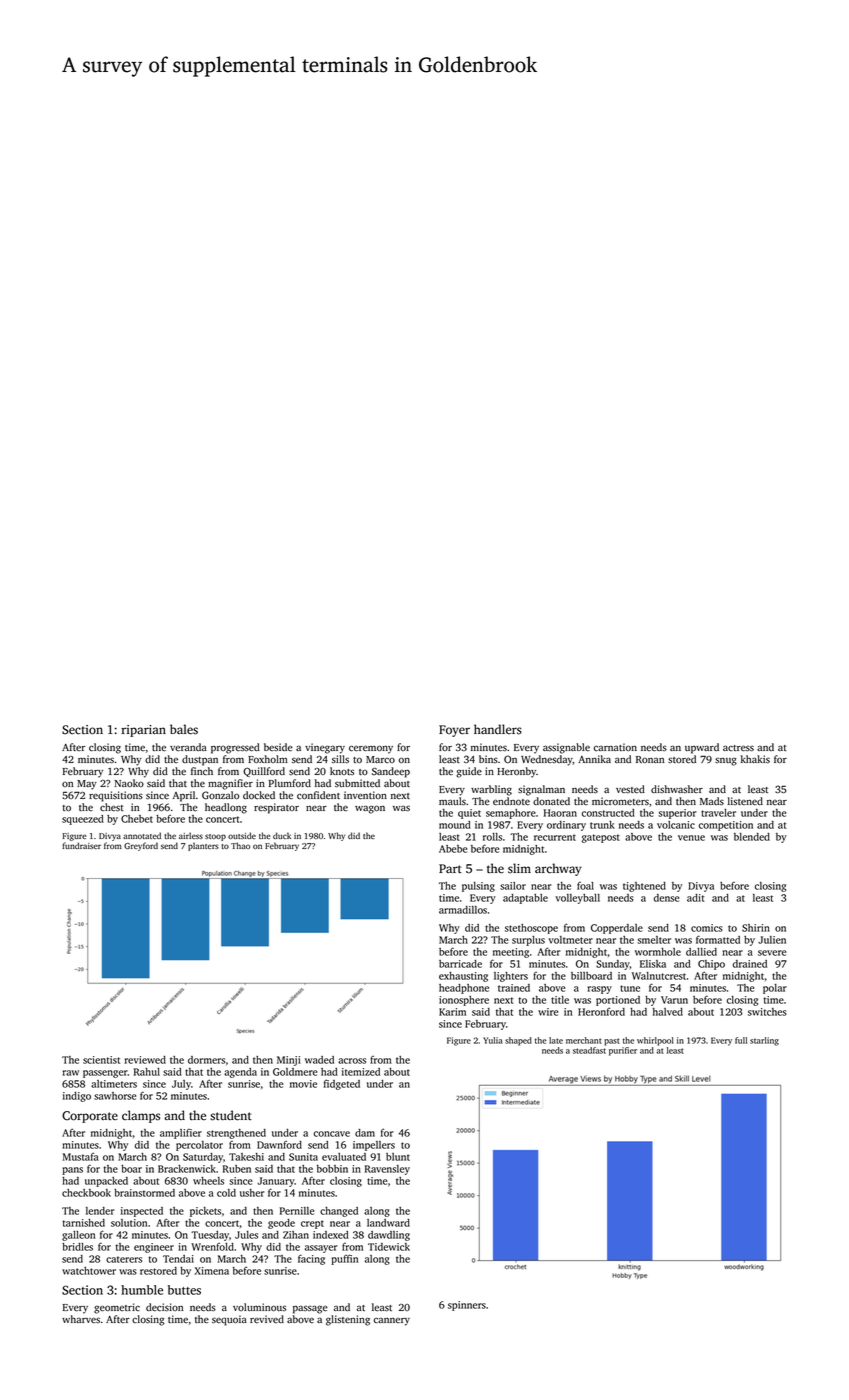 This screenshot has width=849, height=1400. What do you see at coordinates (282, 835) in the screenshot?
I see `duck` at bounding box center [282, 835].
